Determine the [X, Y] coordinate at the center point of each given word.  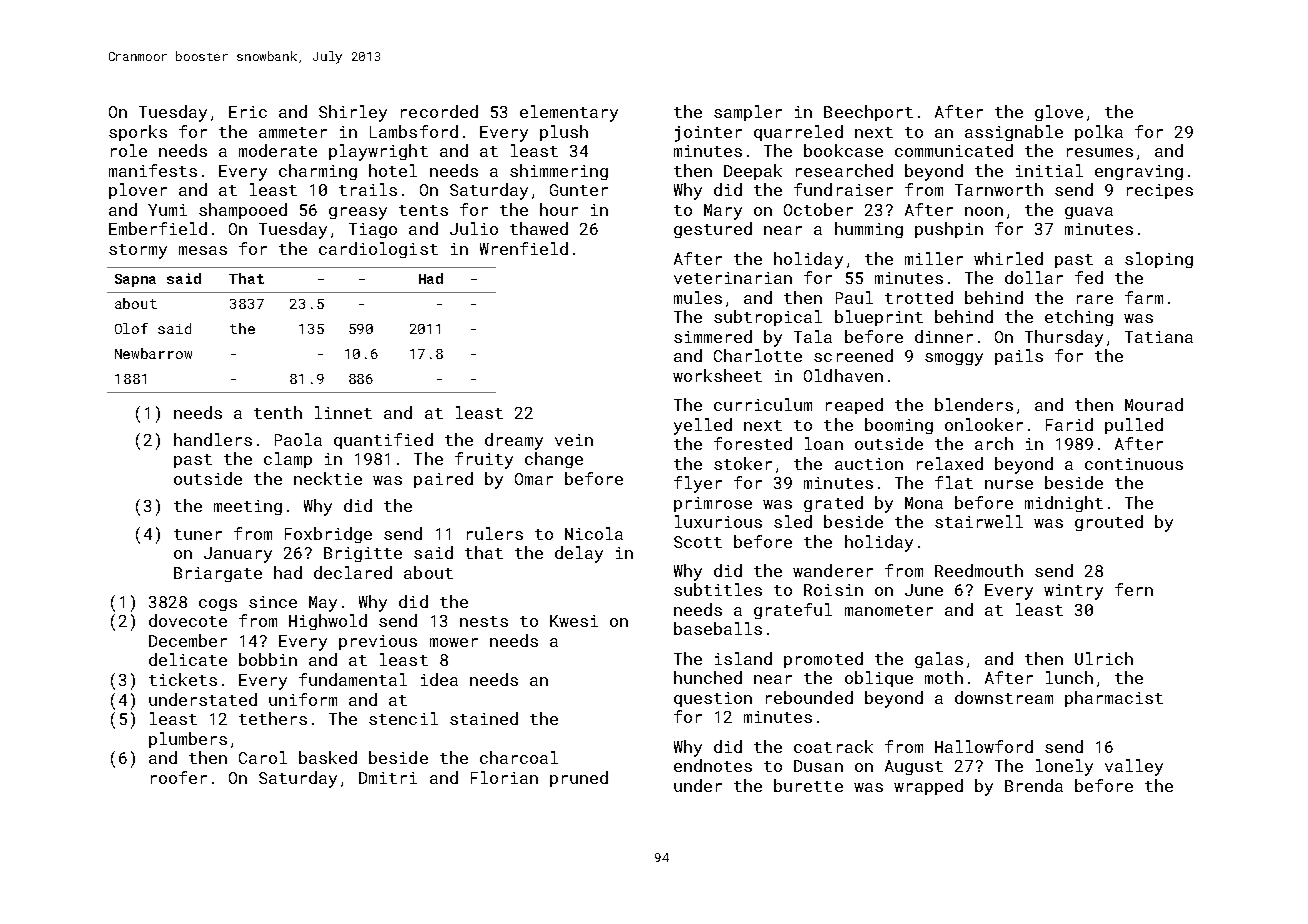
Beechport [868, 113]
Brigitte [363, 554]
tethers [273, 718]
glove [1059, 113]
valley [1134, 767]
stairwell [979, 521]
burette [808, 785]
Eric [248, 112]
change [554, 460]
